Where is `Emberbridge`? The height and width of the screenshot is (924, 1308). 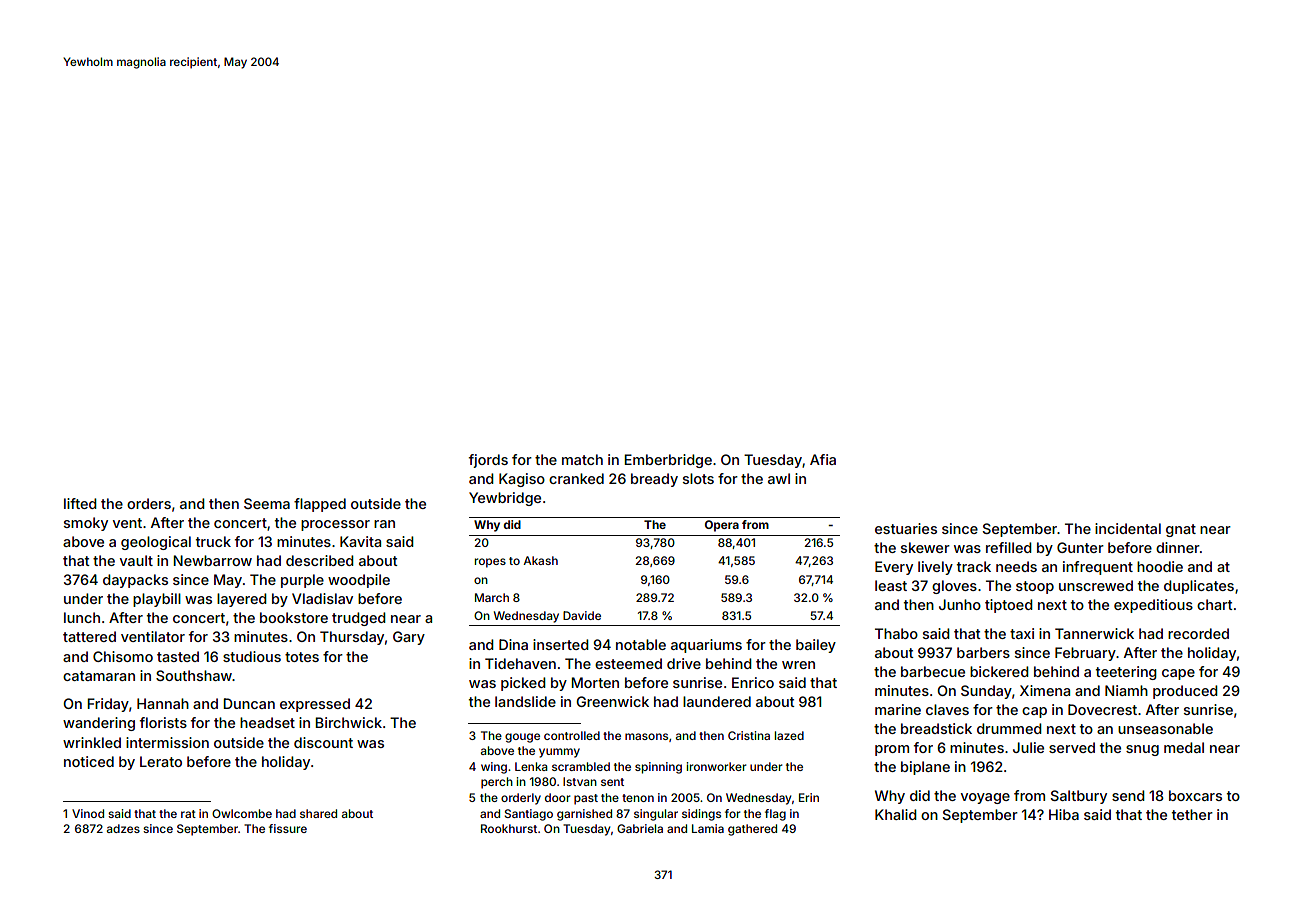 Emberbridge is located at coordinates (668, 461).
